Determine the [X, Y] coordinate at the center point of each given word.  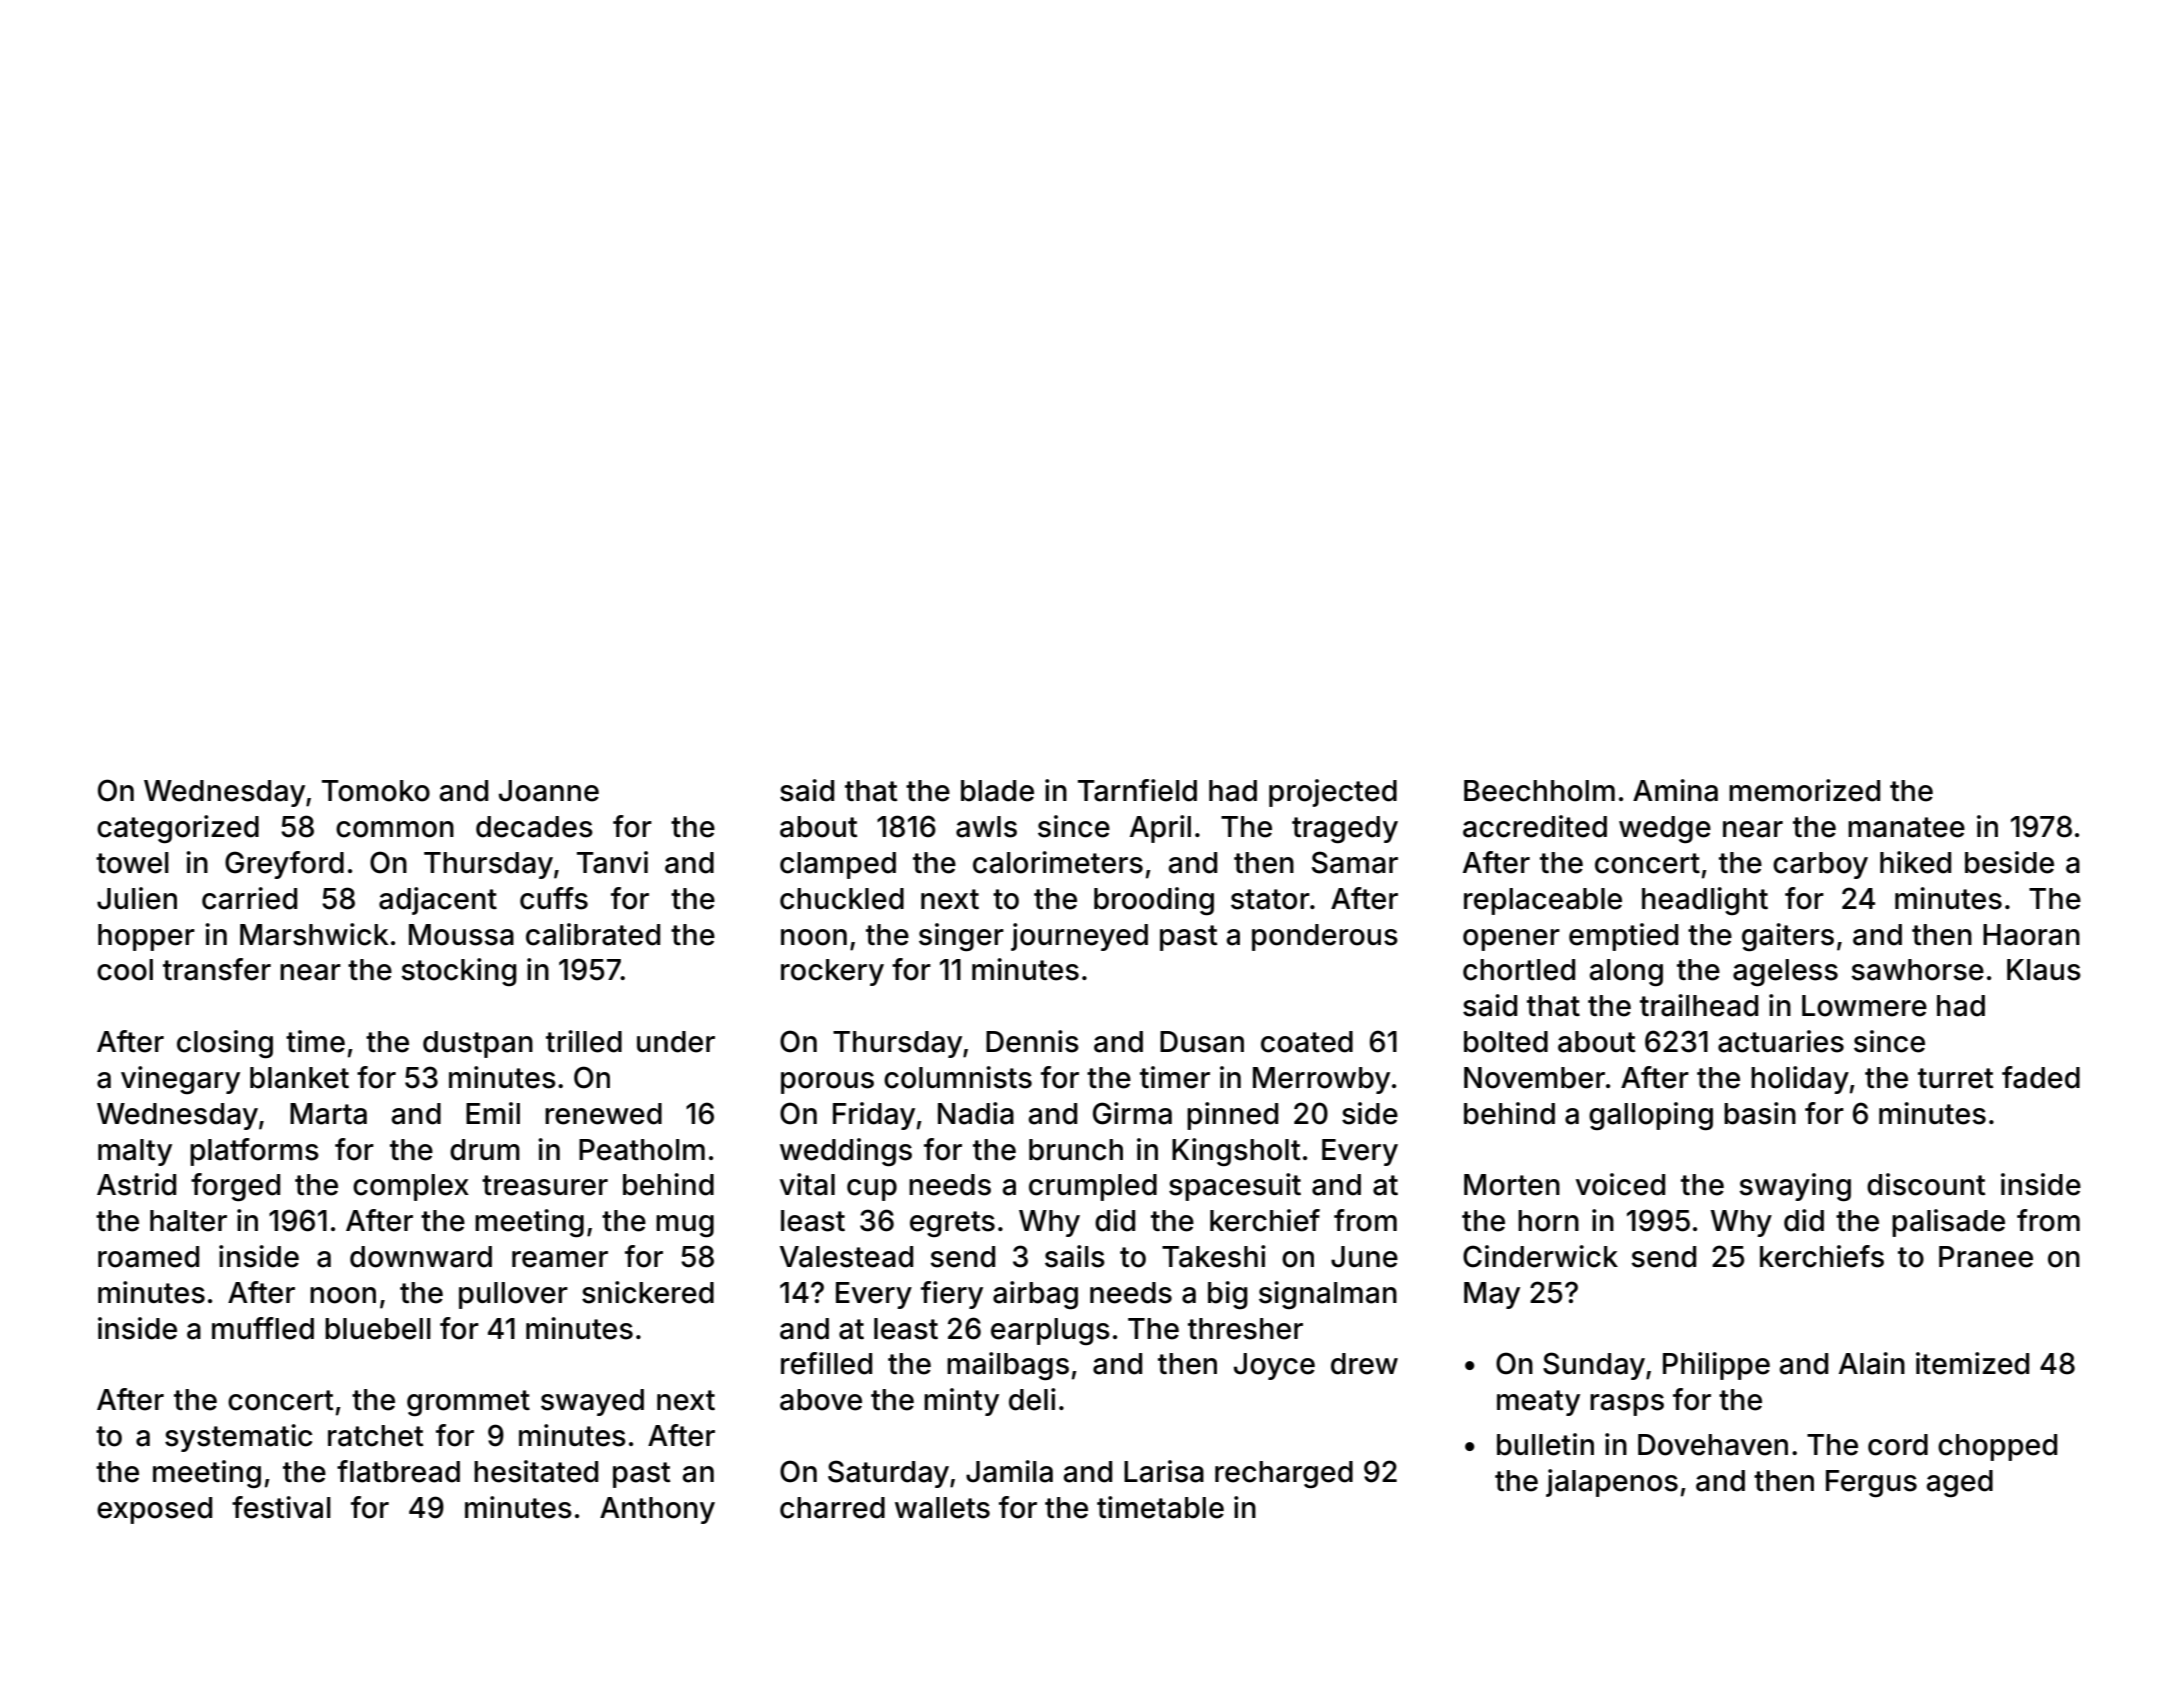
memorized [1804, 790]
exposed [154, 1510]
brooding [1154, 901]
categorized [178, 829]
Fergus [1871, 1484]
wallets [942, 1508]
